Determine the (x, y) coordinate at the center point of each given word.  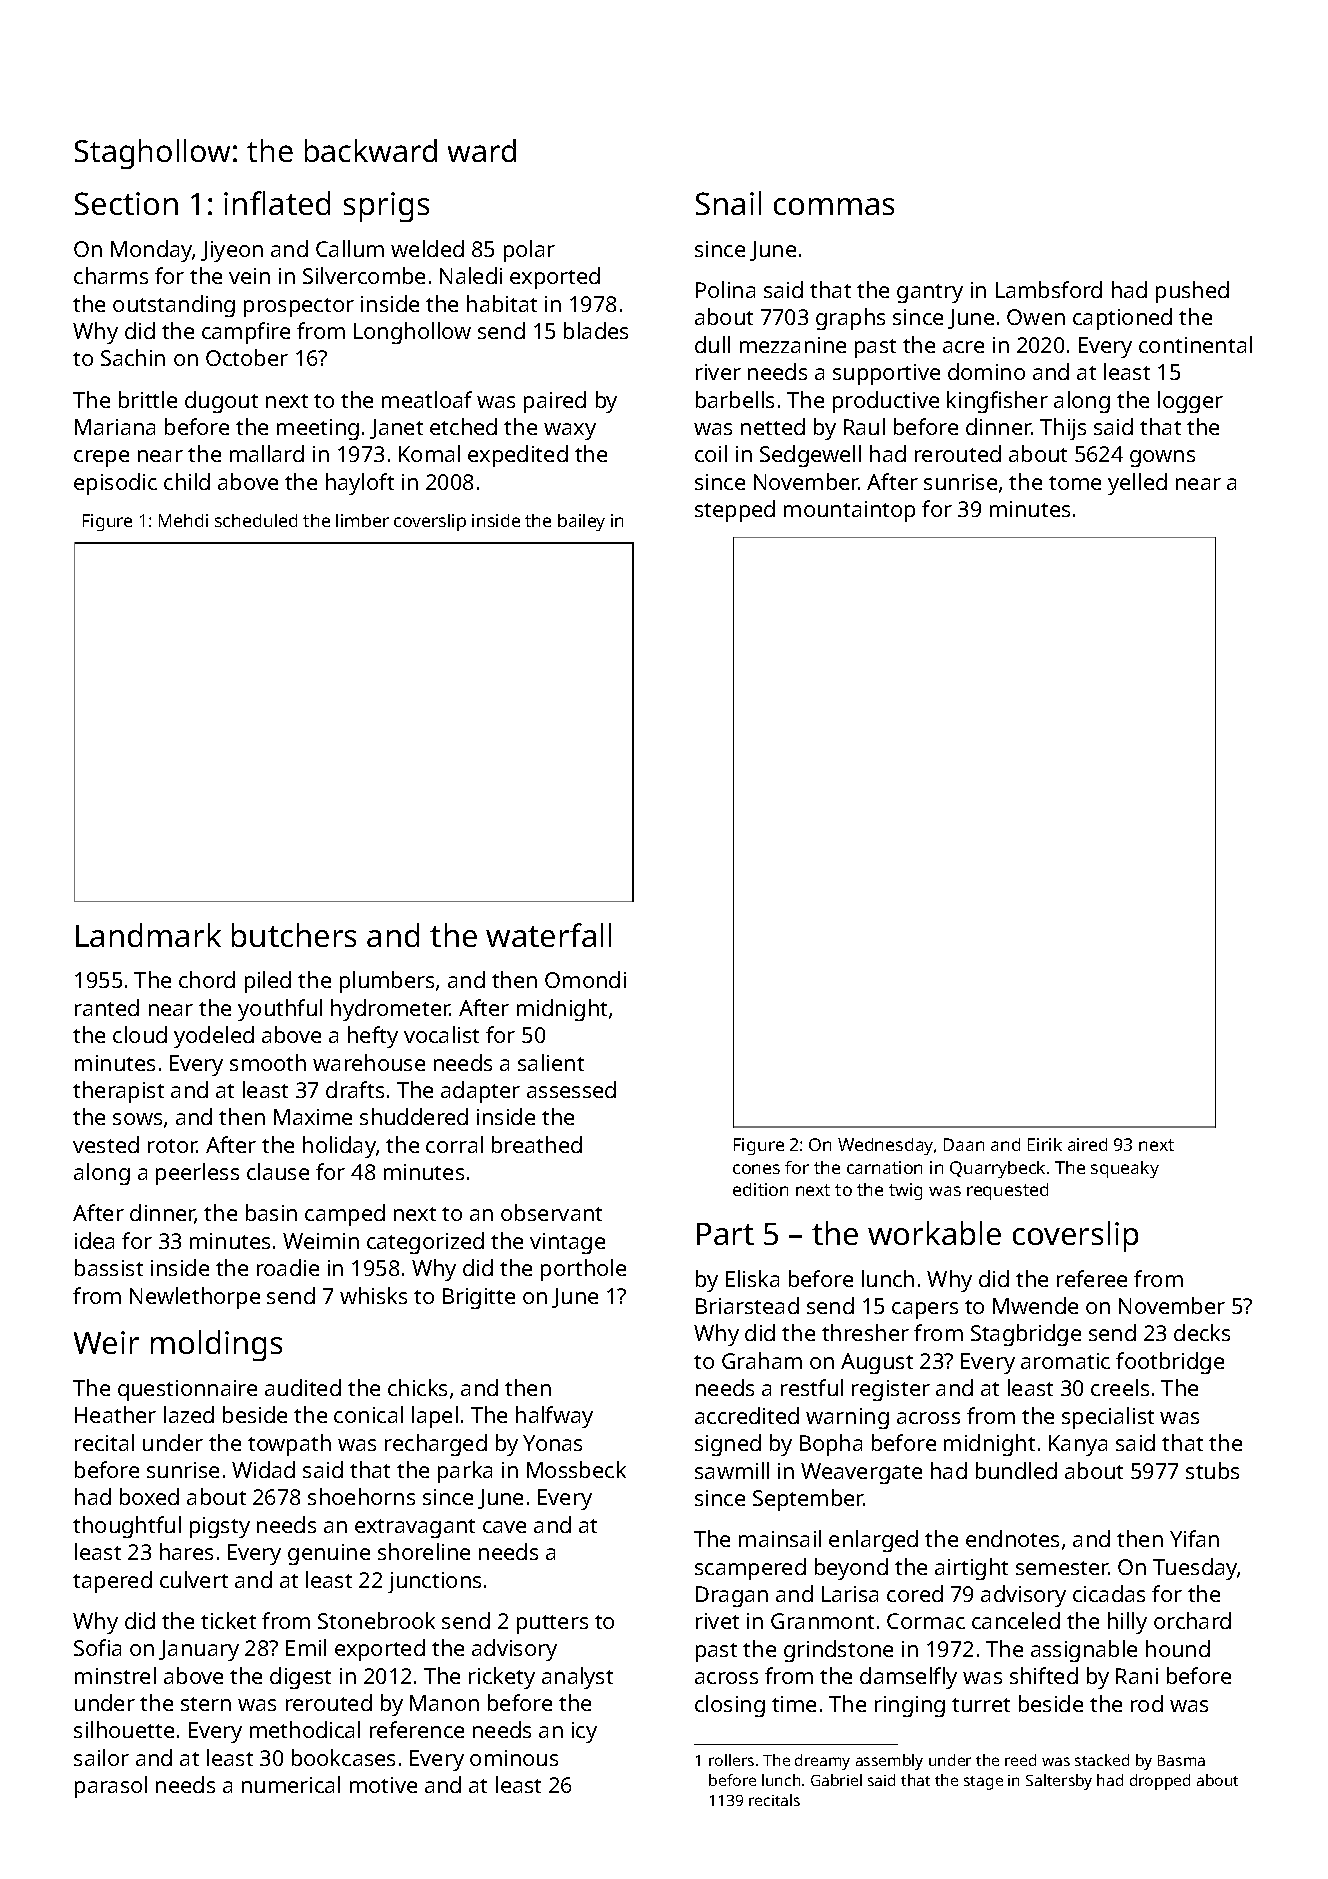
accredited (747, 1415)
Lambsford (1049, 289)
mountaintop (849, 511)
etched (463, 426)
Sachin (133, 357)
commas (834, 206)
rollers (731, 1760)
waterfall (548, 935)
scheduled (256, 520)
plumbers (387, 982)
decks (1202, 1332)
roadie (288, 1267)
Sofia (97, 1647)
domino (986, 371)
